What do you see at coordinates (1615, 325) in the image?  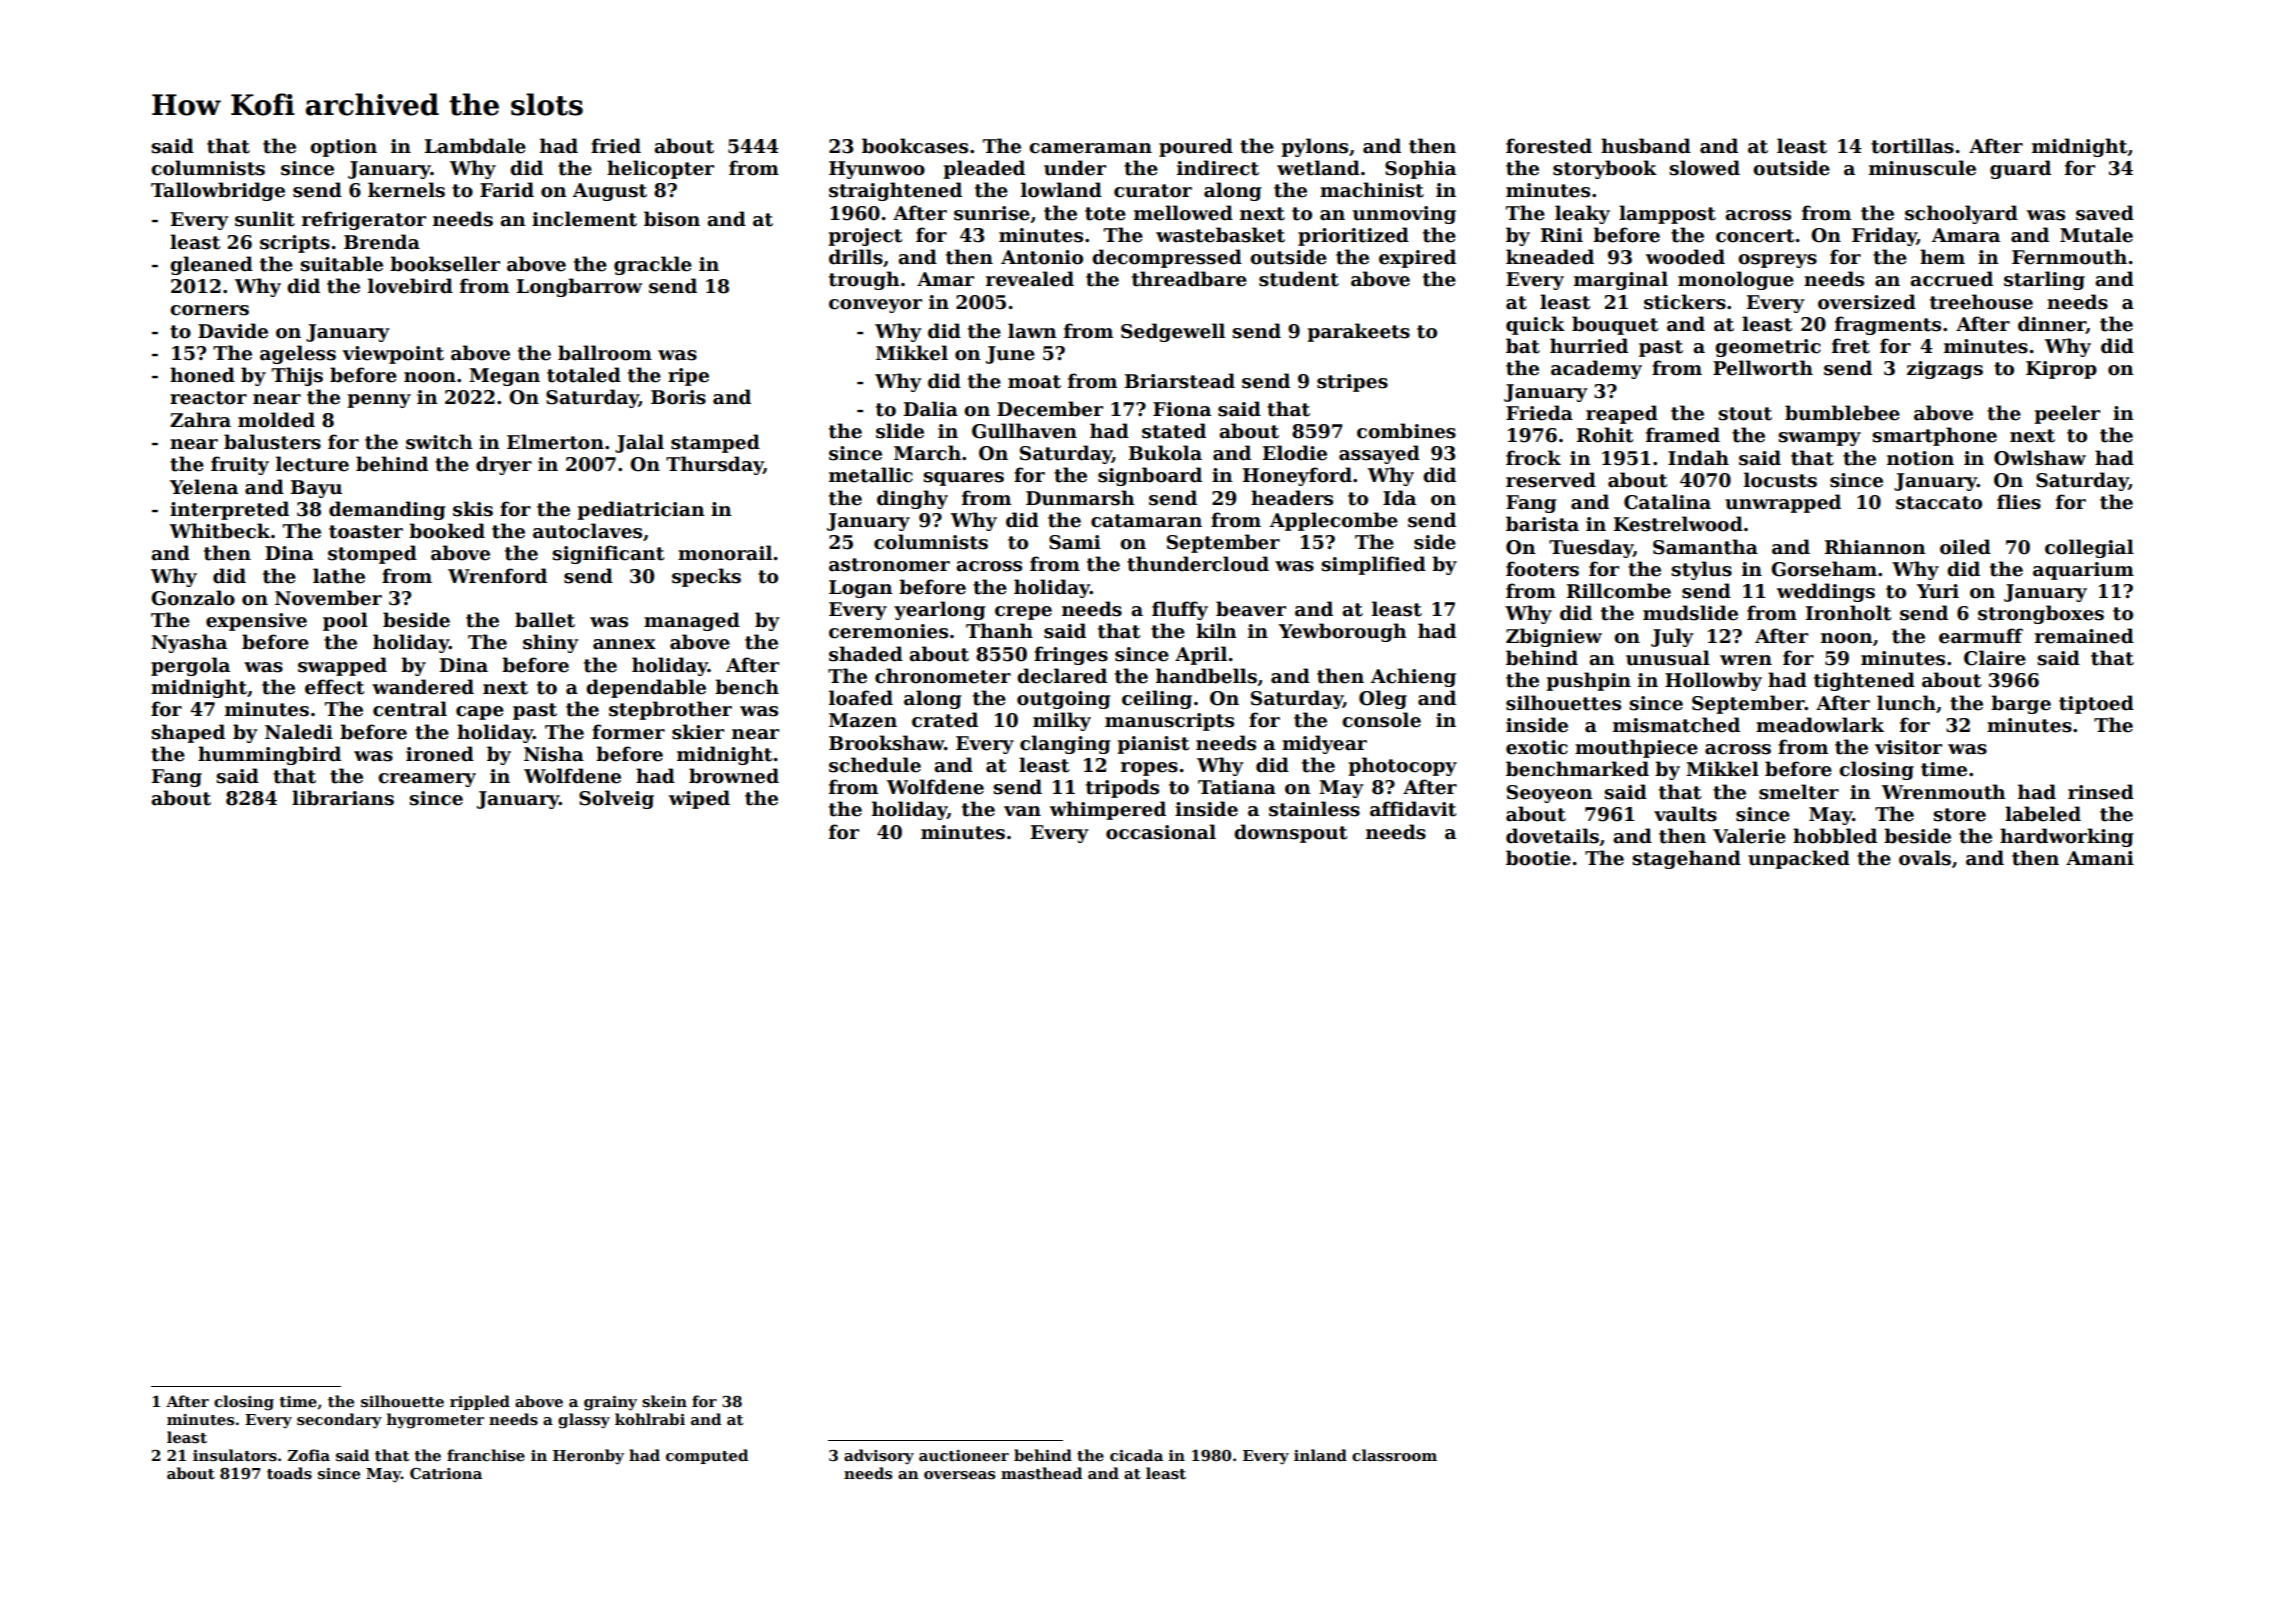 I see `bouquet` at bounding box center [1615, 325].
